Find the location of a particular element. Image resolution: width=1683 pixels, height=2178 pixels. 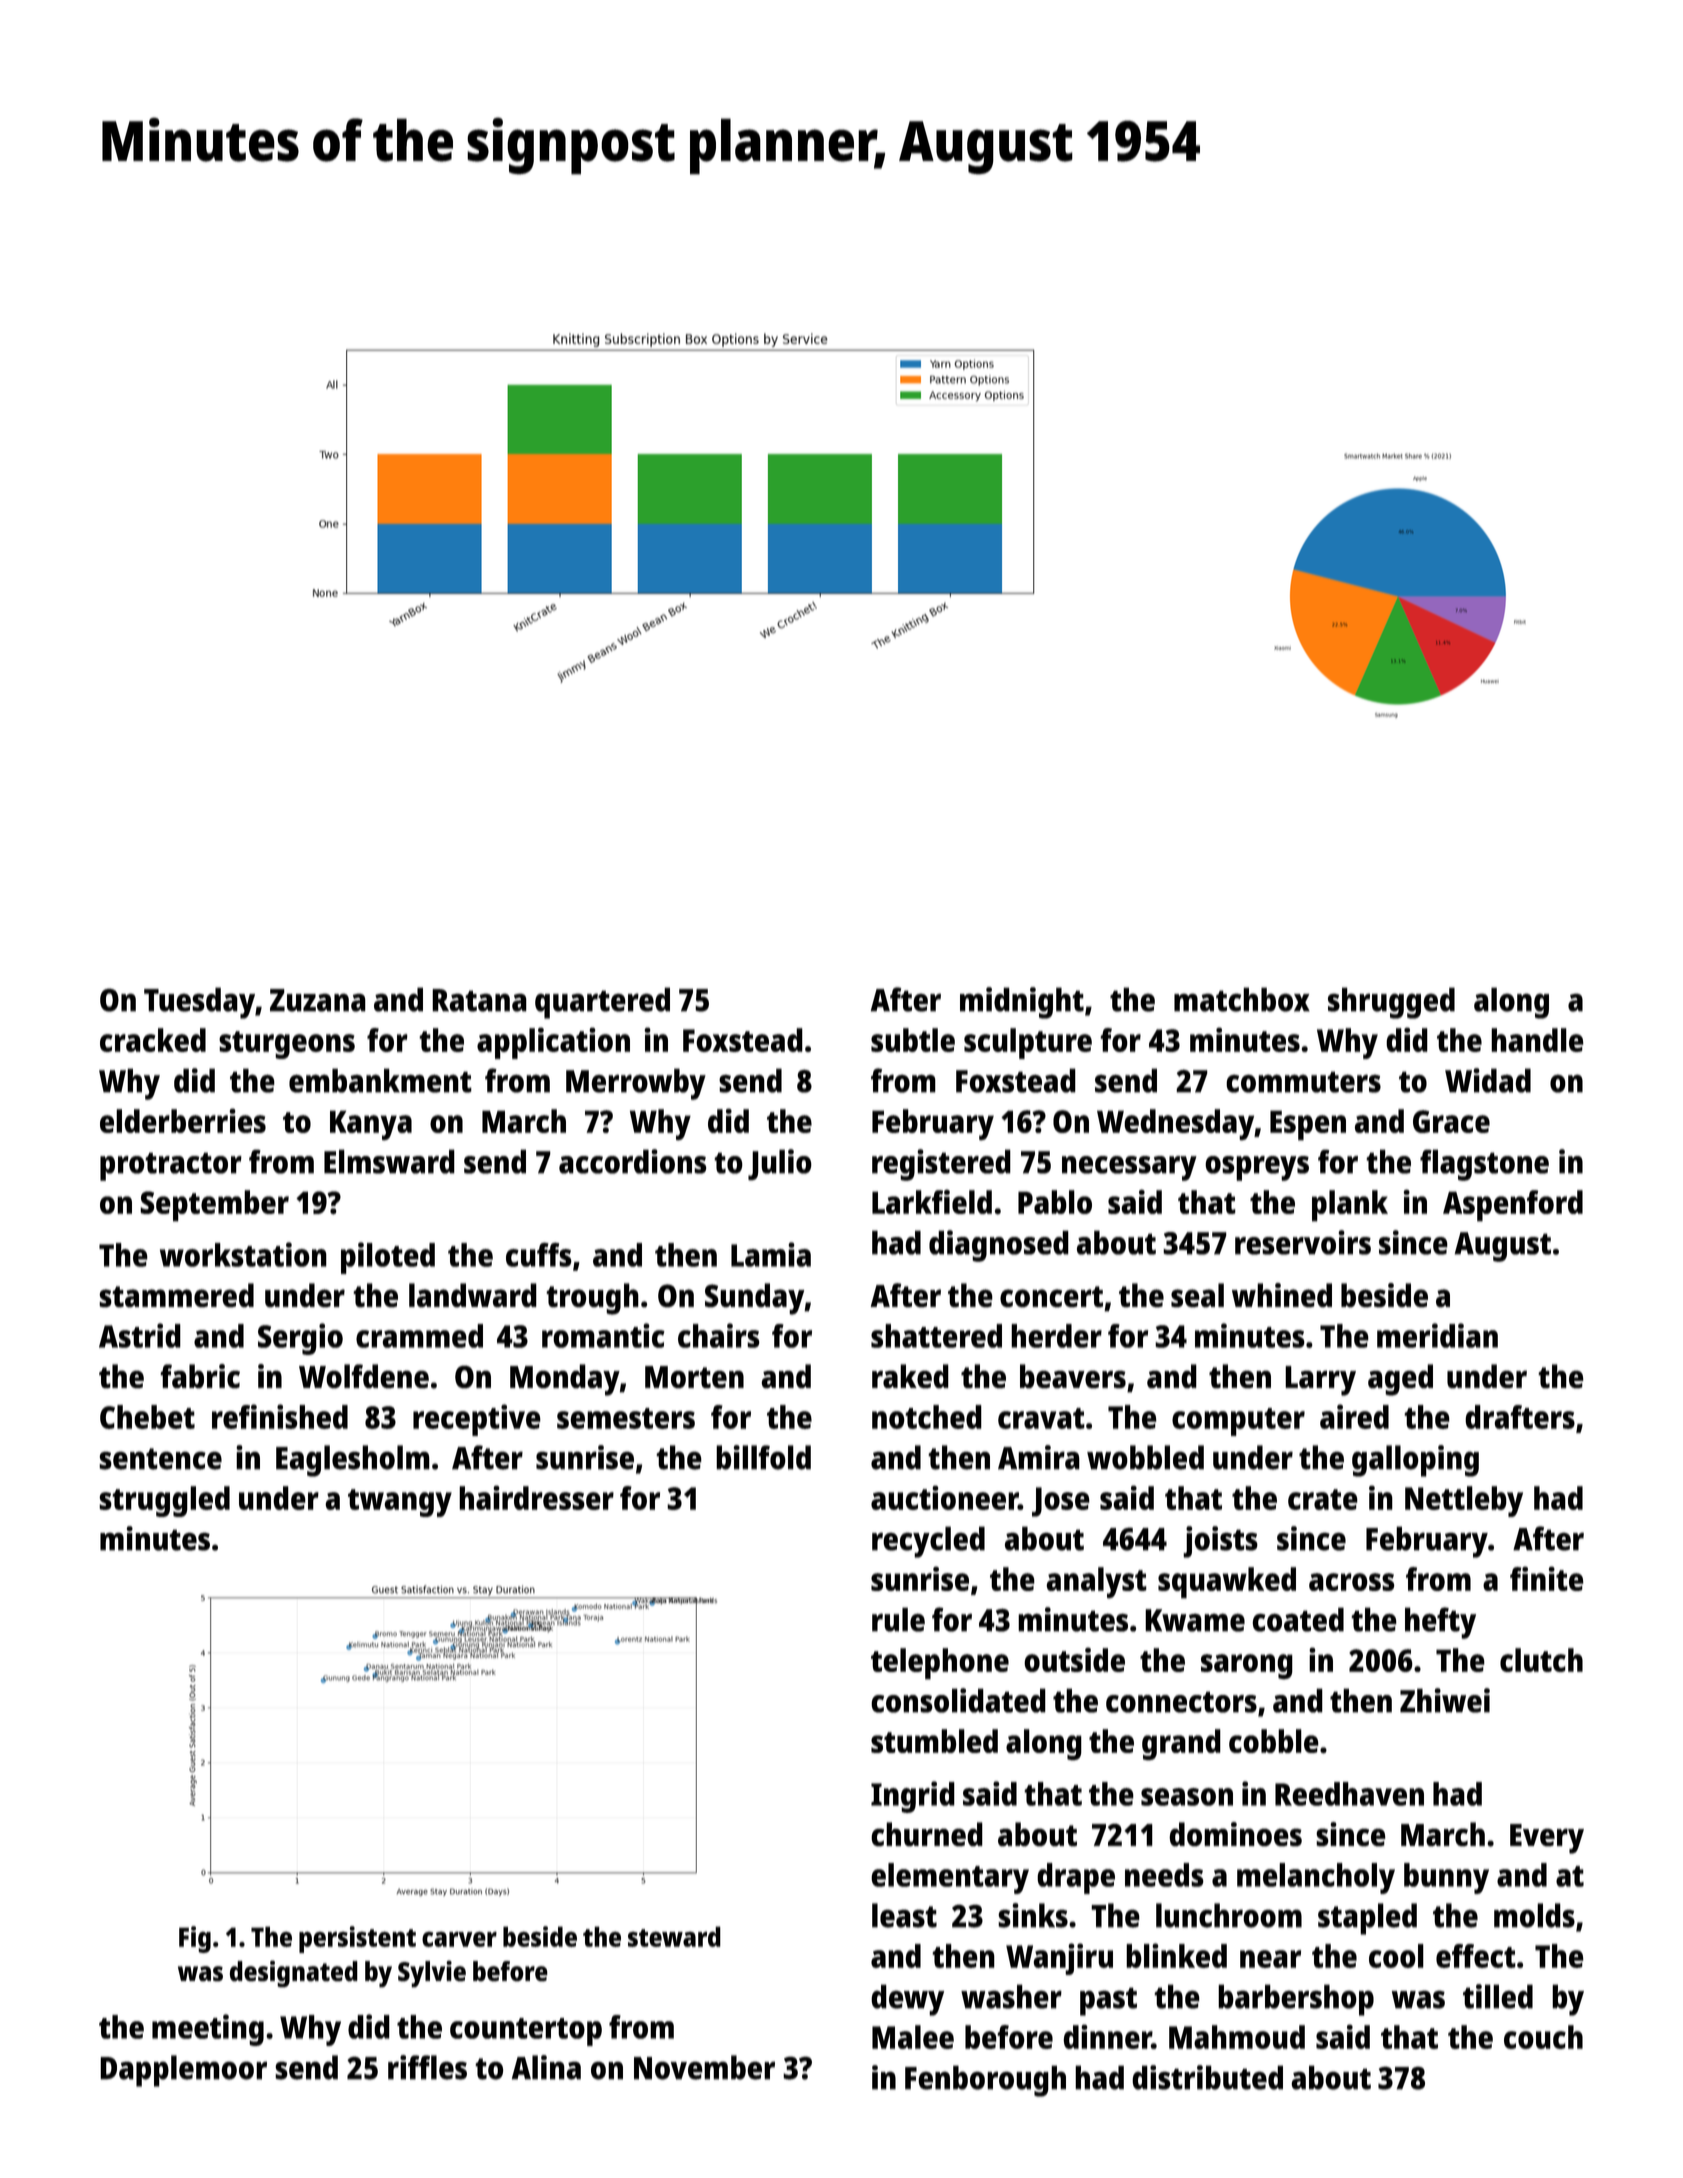

grand is located at coordinates (1181, 1745).
